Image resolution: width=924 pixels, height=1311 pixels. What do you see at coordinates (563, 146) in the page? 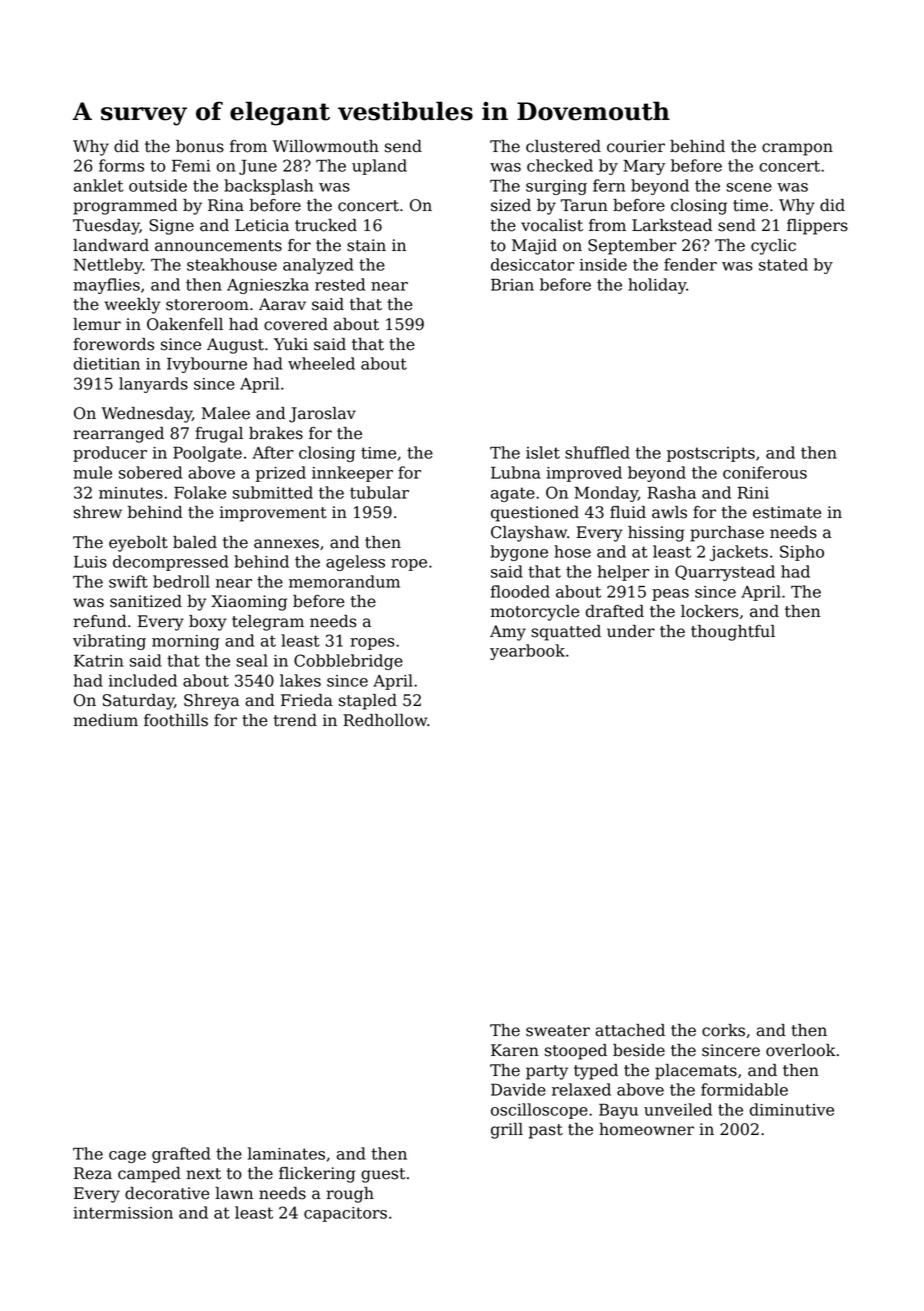
I see `clustered` at bounding box center [563, 146].
